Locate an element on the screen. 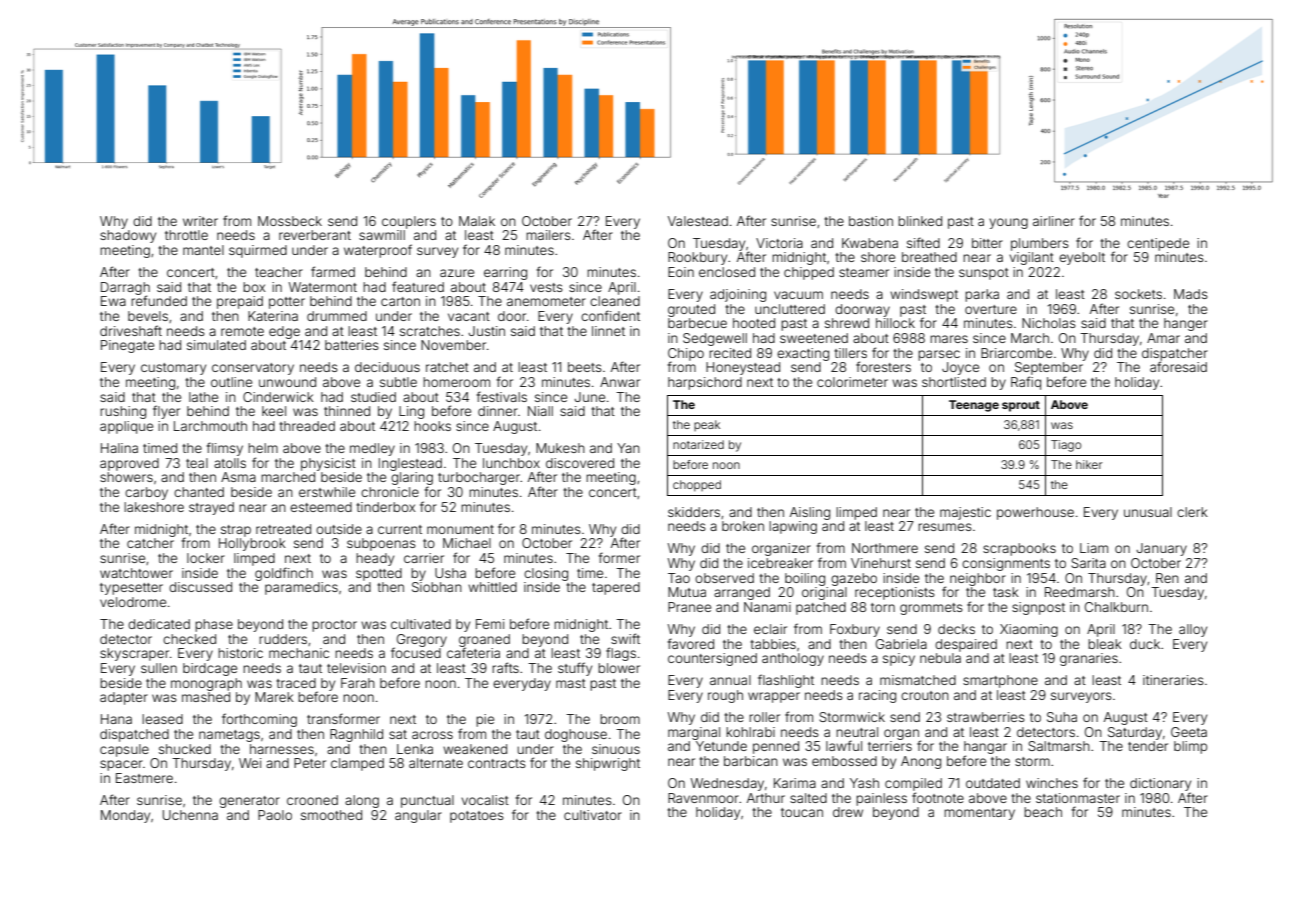  swift is located at coordinates (625, 638).
